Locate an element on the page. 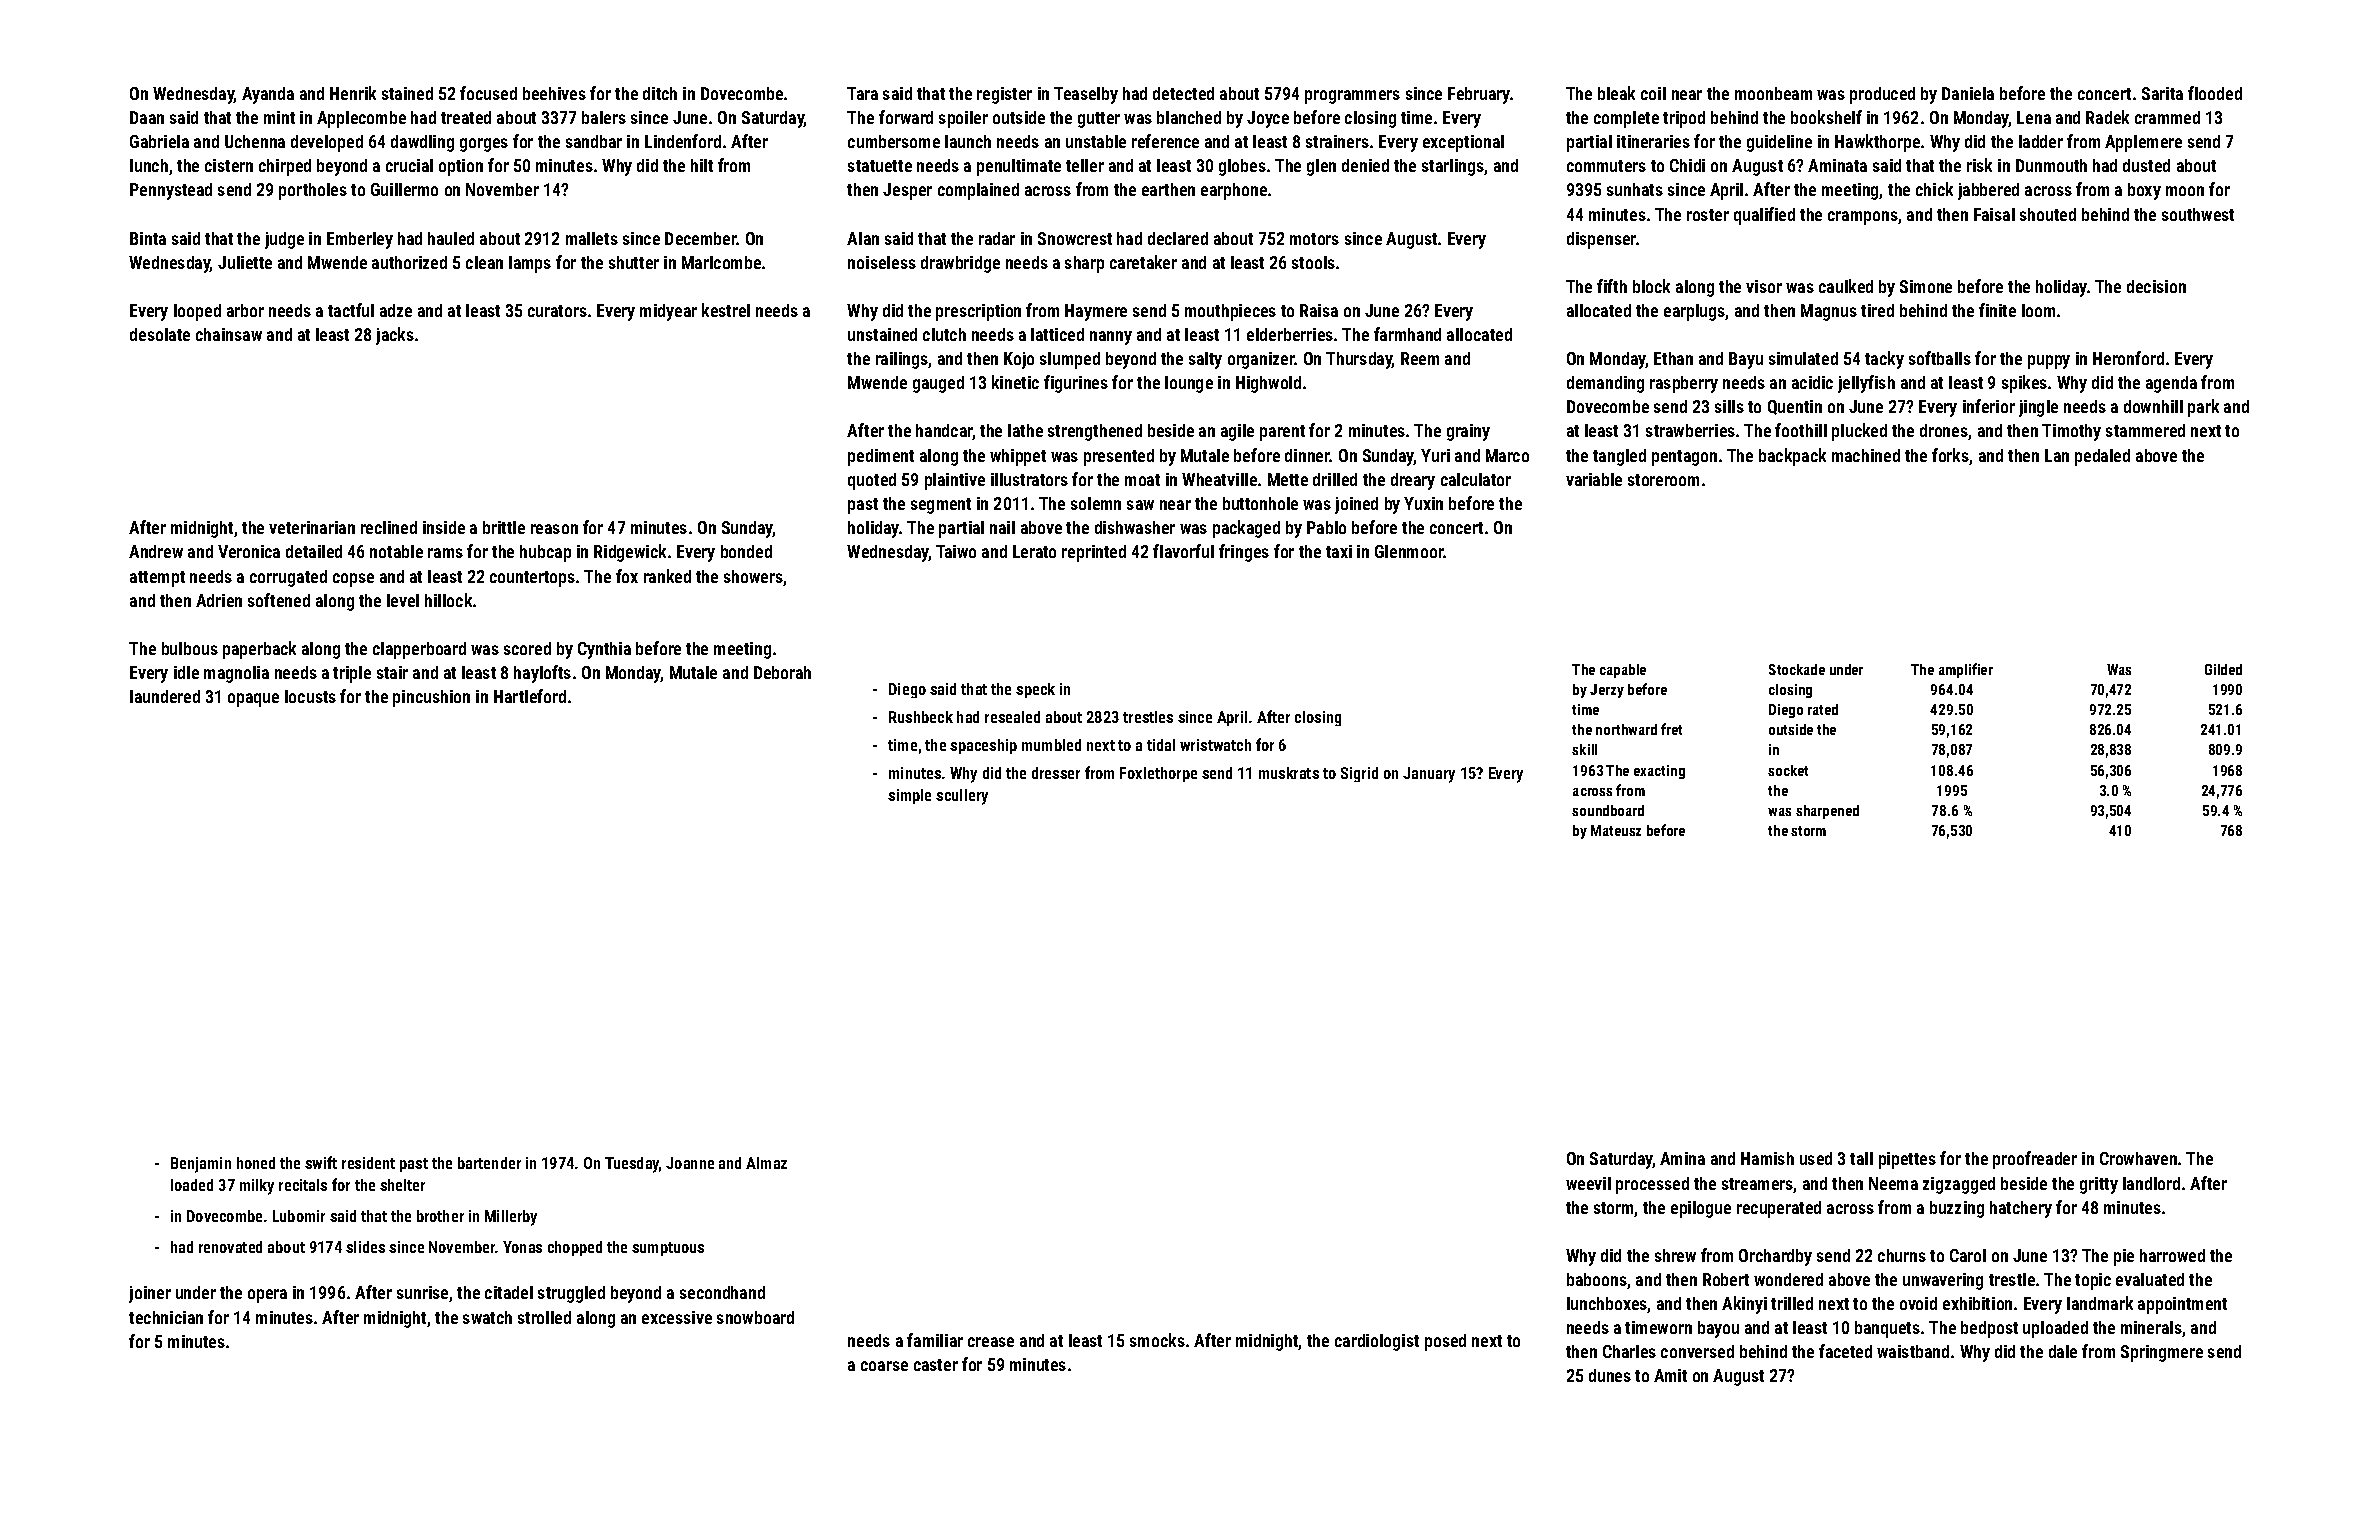 The image size is (2380, 1540). mallets is located at coordinates (592, 238).
